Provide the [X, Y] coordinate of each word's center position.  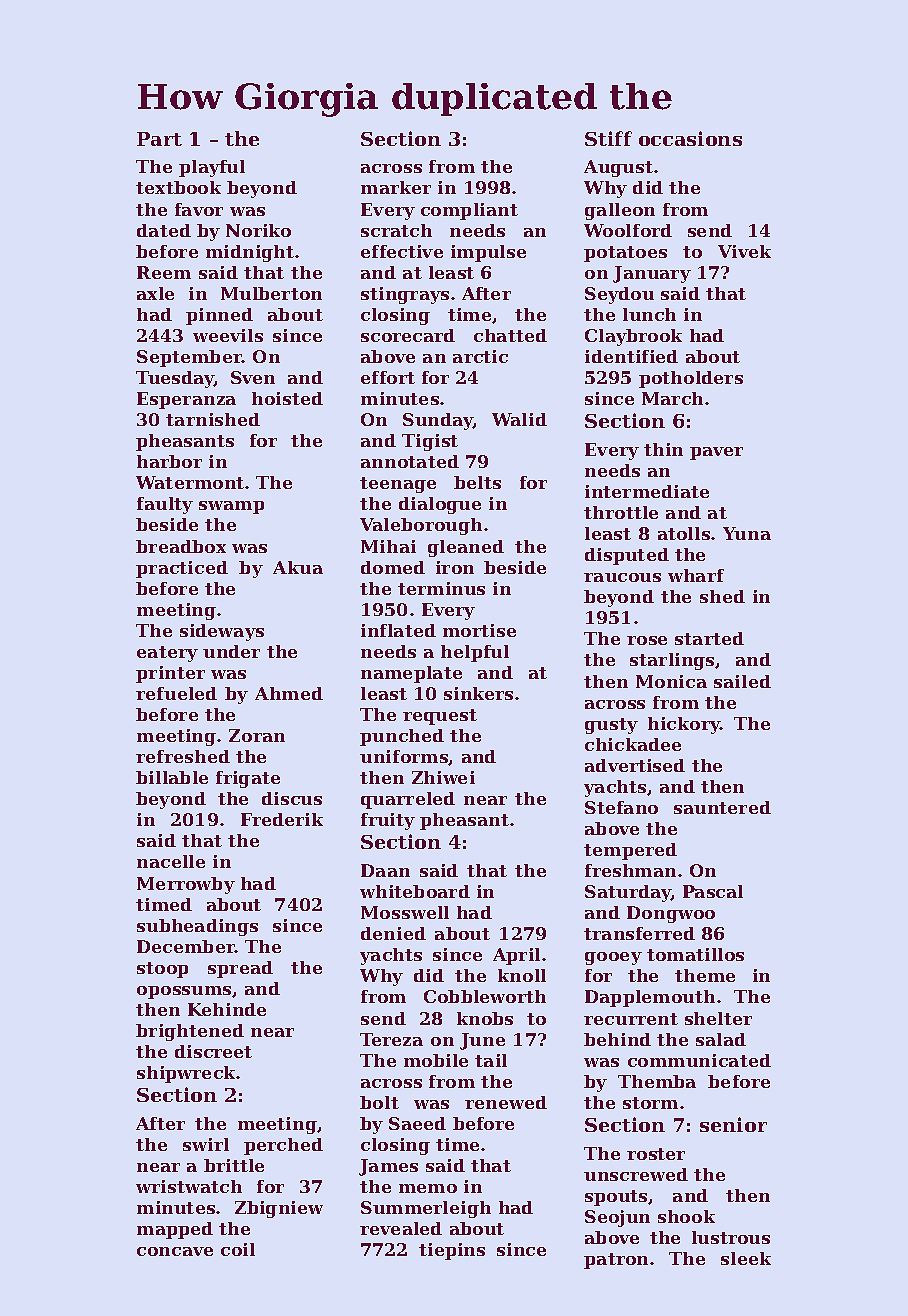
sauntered [722, 807]
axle [155, 293]
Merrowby [186, 885]
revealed [401, 1228]
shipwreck [187, 1074]
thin [663, 449]
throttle [621, 512]
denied [393, 933]
